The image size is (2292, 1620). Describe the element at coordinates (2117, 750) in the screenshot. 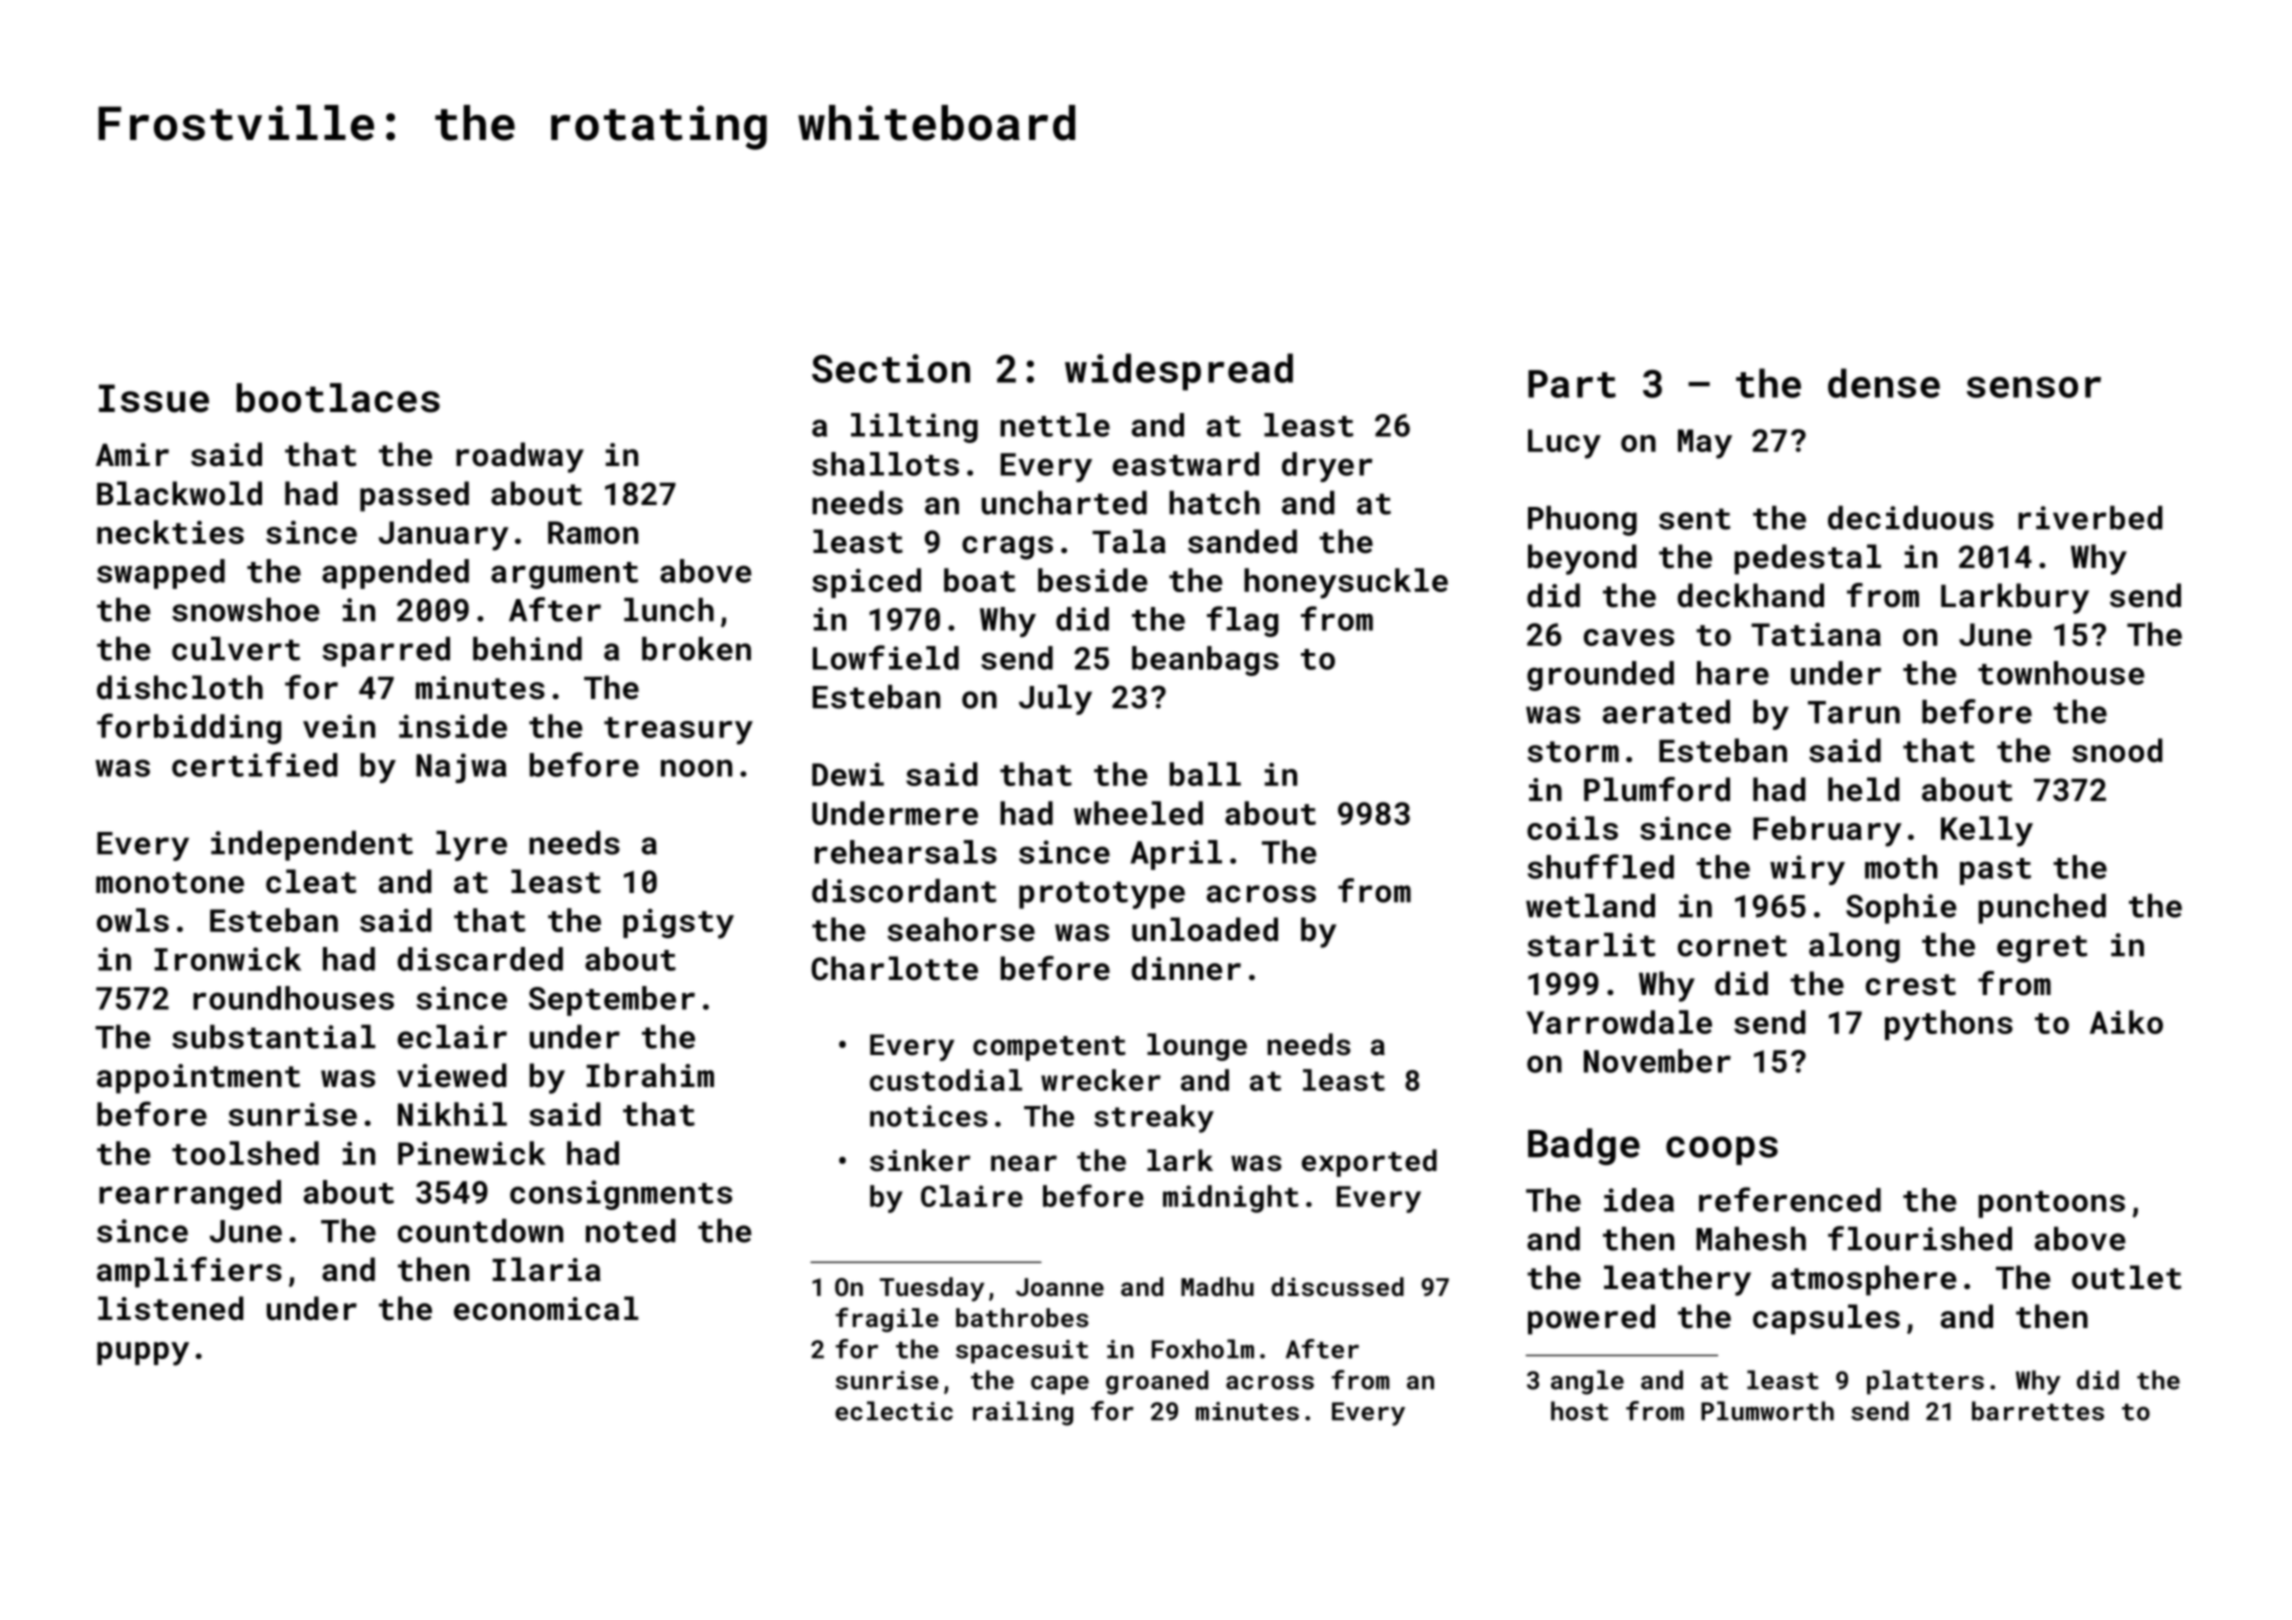

I see `snood` at that location.
